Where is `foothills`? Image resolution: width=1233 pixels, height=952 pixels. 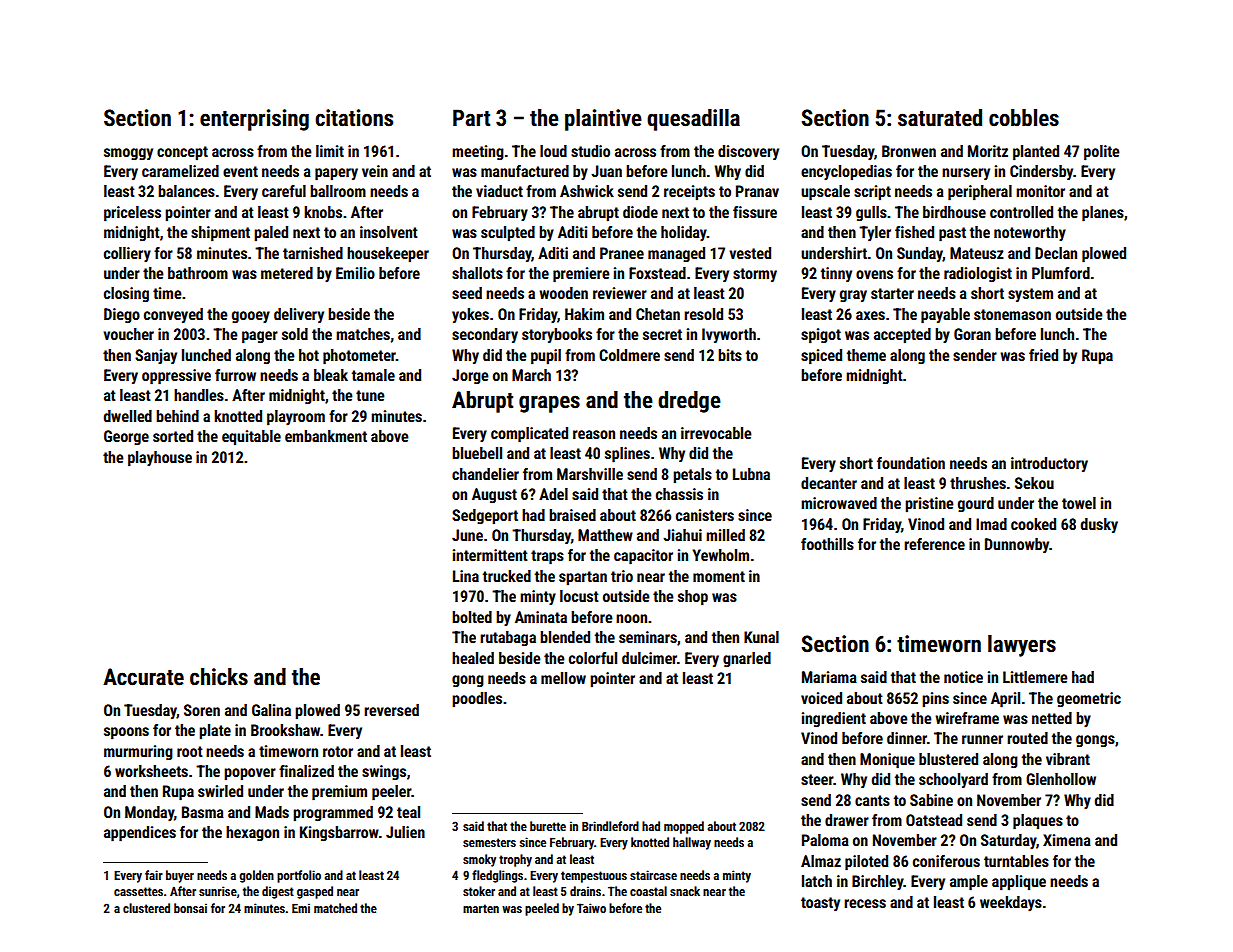 foothills is located at coordinates (827, 544).
